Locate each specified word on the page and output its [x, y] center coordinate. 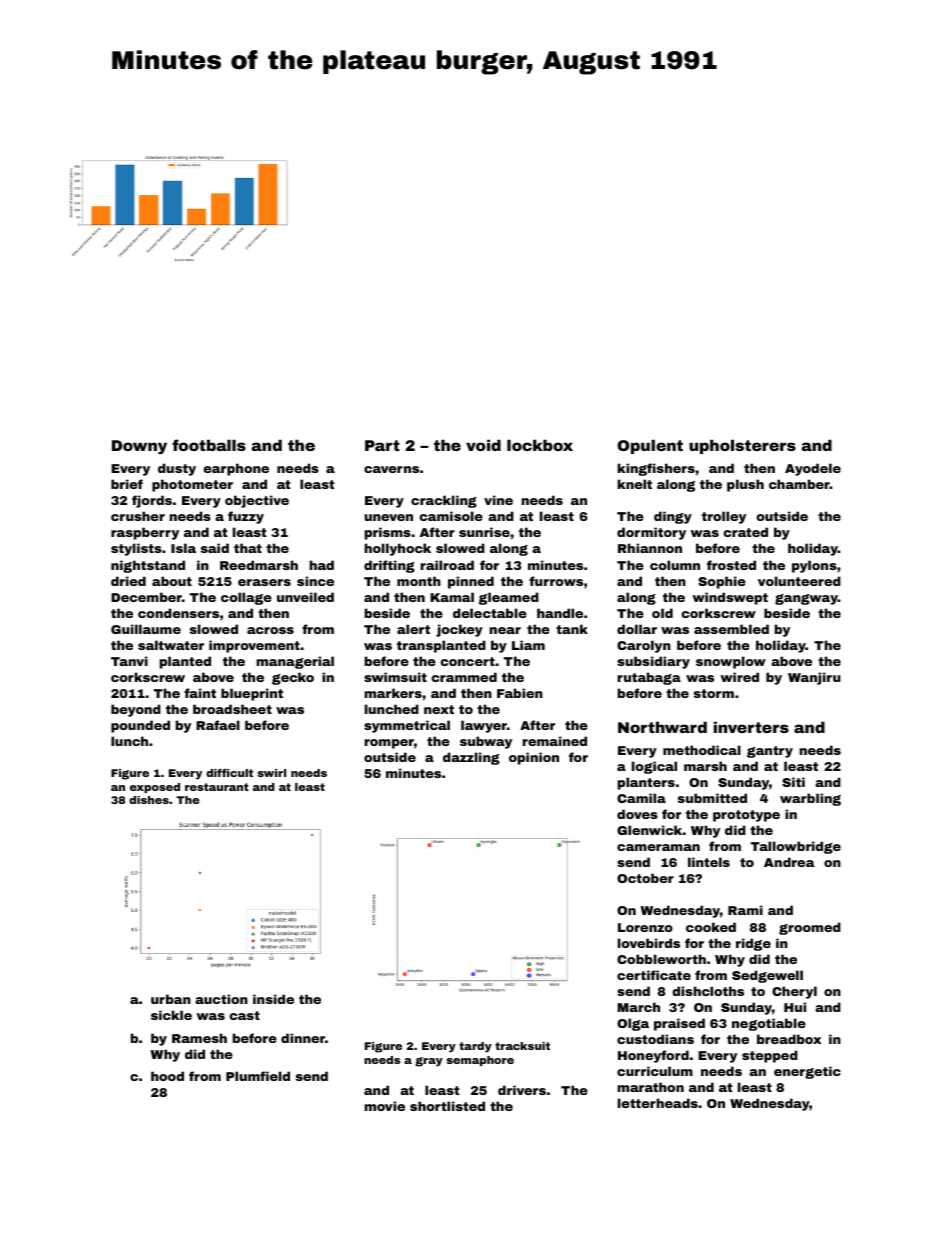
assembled [731, 629]
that [248, 548]
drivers [522, 1090]
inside [273, 999]
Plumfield [258, 1076]
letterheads [658, 1103]
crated [746, 532]
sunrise [484, 532]
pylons [814, 566]
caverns [391, 469]
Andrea [789, 862]
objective [257, 501]
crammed [464, 677]
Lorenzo [645, 927]
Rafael [218, 725]
